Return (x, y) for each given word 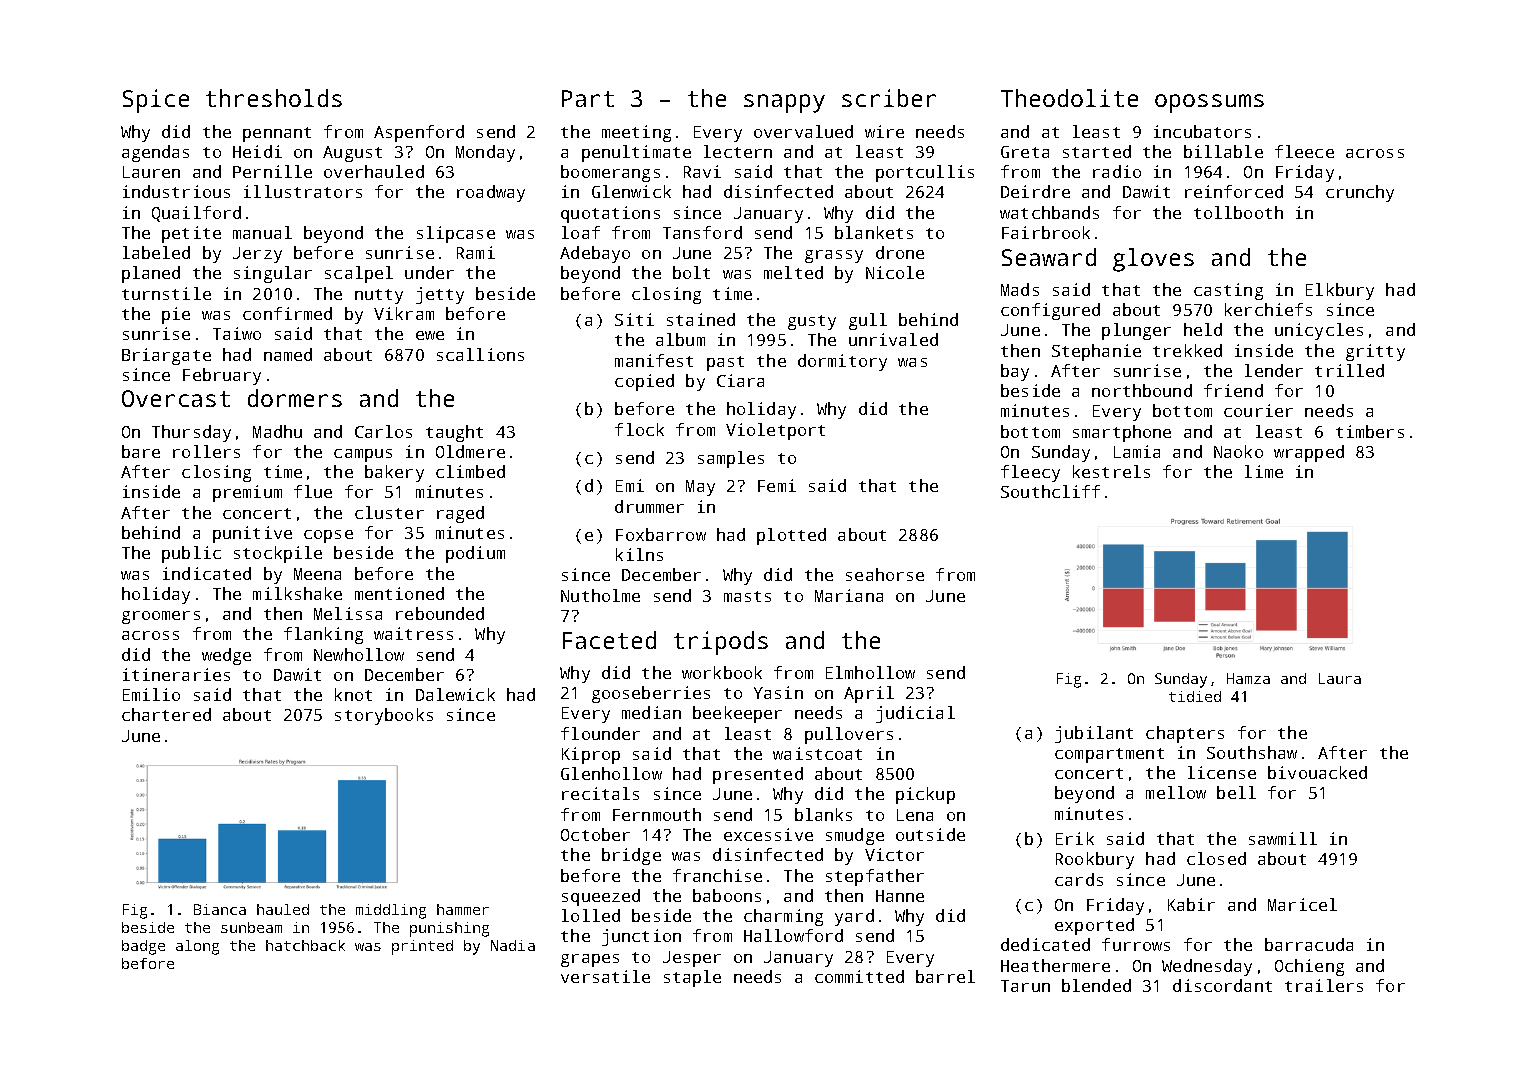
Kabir (1191, 904)
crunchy (1360, 193)
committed (859, 976)
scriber (889, 98)
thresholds (274, 98)
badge (143, 947)
